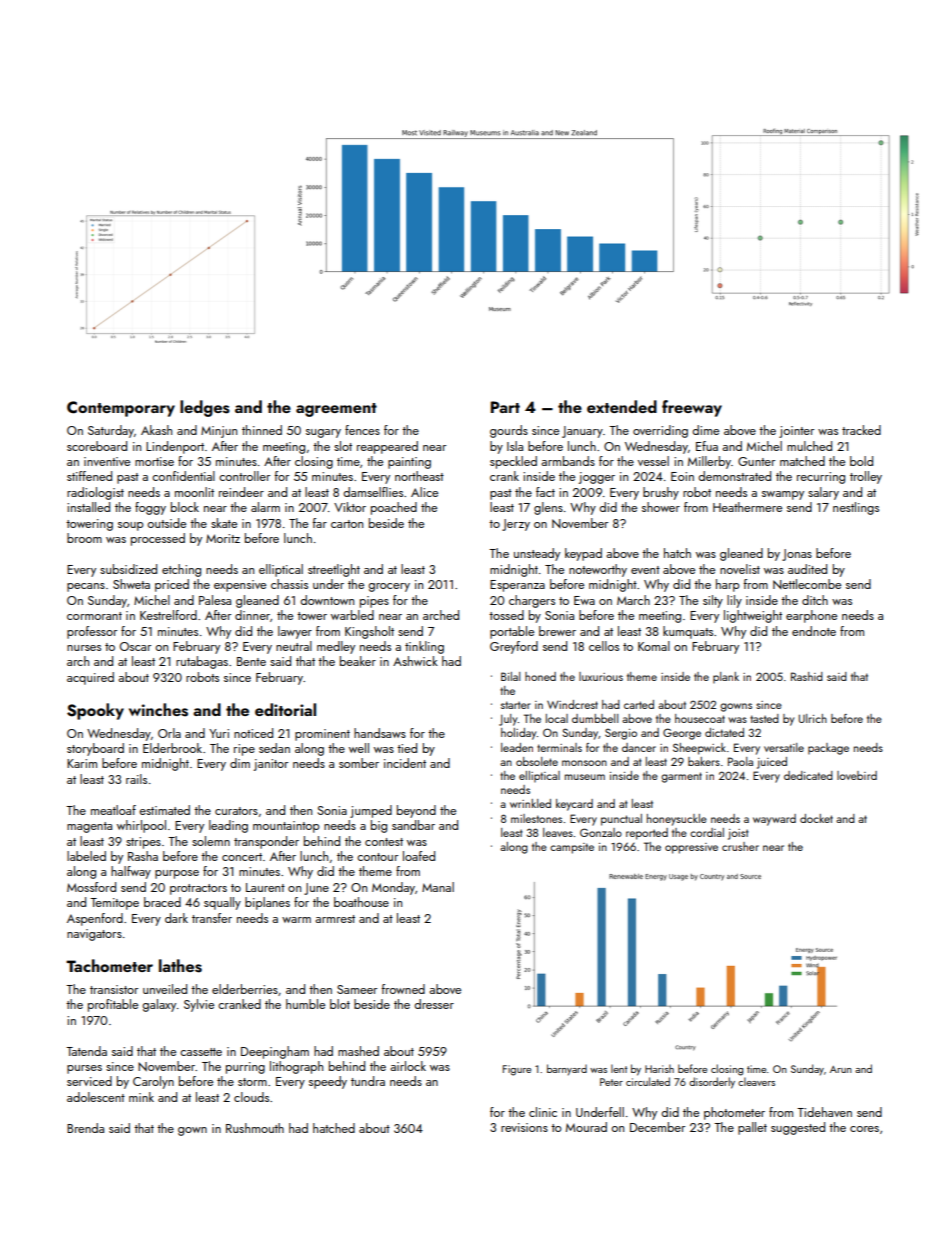 The image size is (952, 1233). What do you see at coordinates (141, 1097) in the screenshot?
I see `mink` at bounding box center [141, 1097].
